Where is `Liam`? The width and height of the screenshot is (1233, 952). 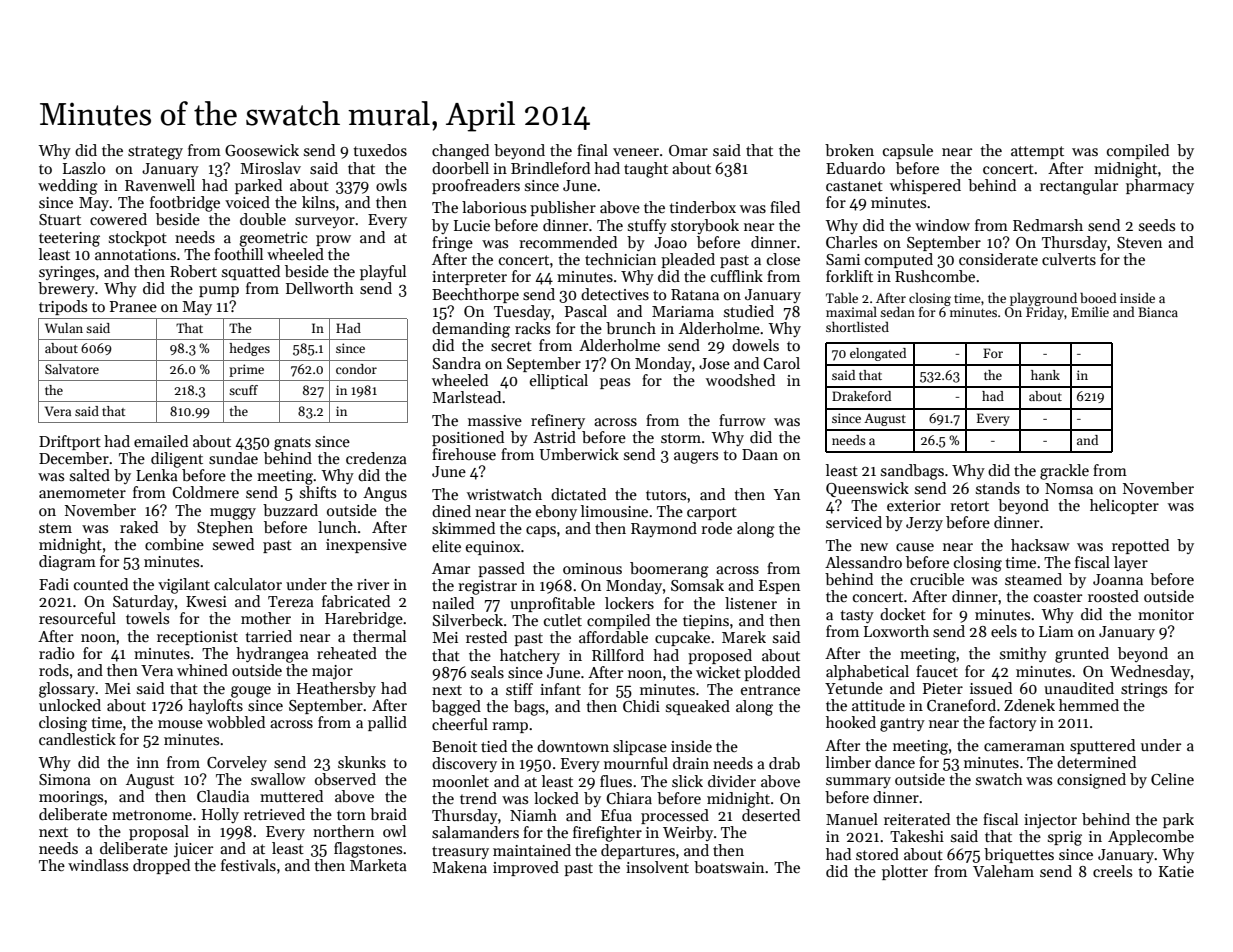
Liam is located at coordinates (1056, 631).
